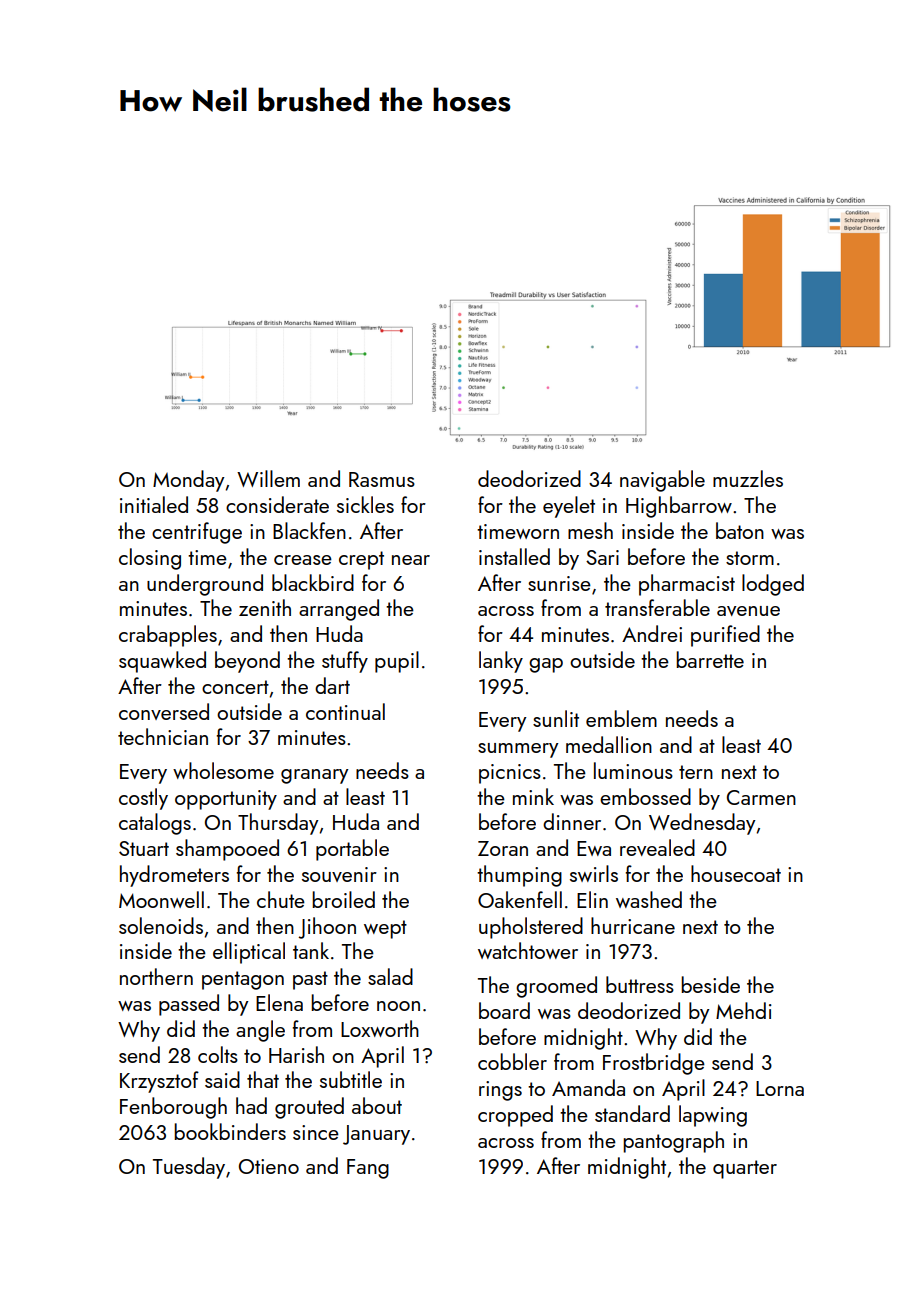  What do you see at coordinates (710, 659) in the document?
I see `barrette` at bounding box center [710, 659].
